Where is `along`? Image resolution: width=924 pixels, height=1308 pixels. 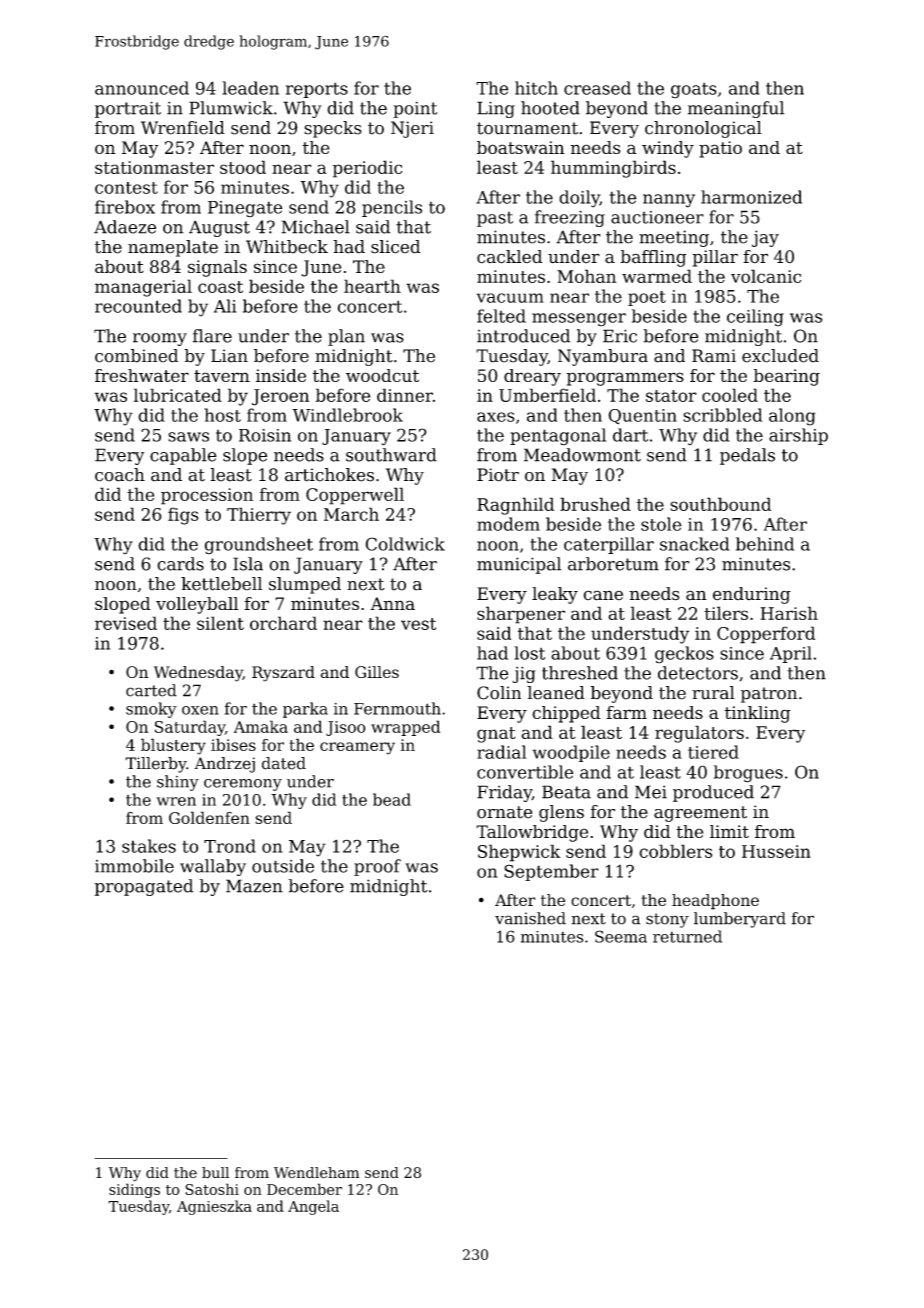
along is located at coordinates (792, 417).
